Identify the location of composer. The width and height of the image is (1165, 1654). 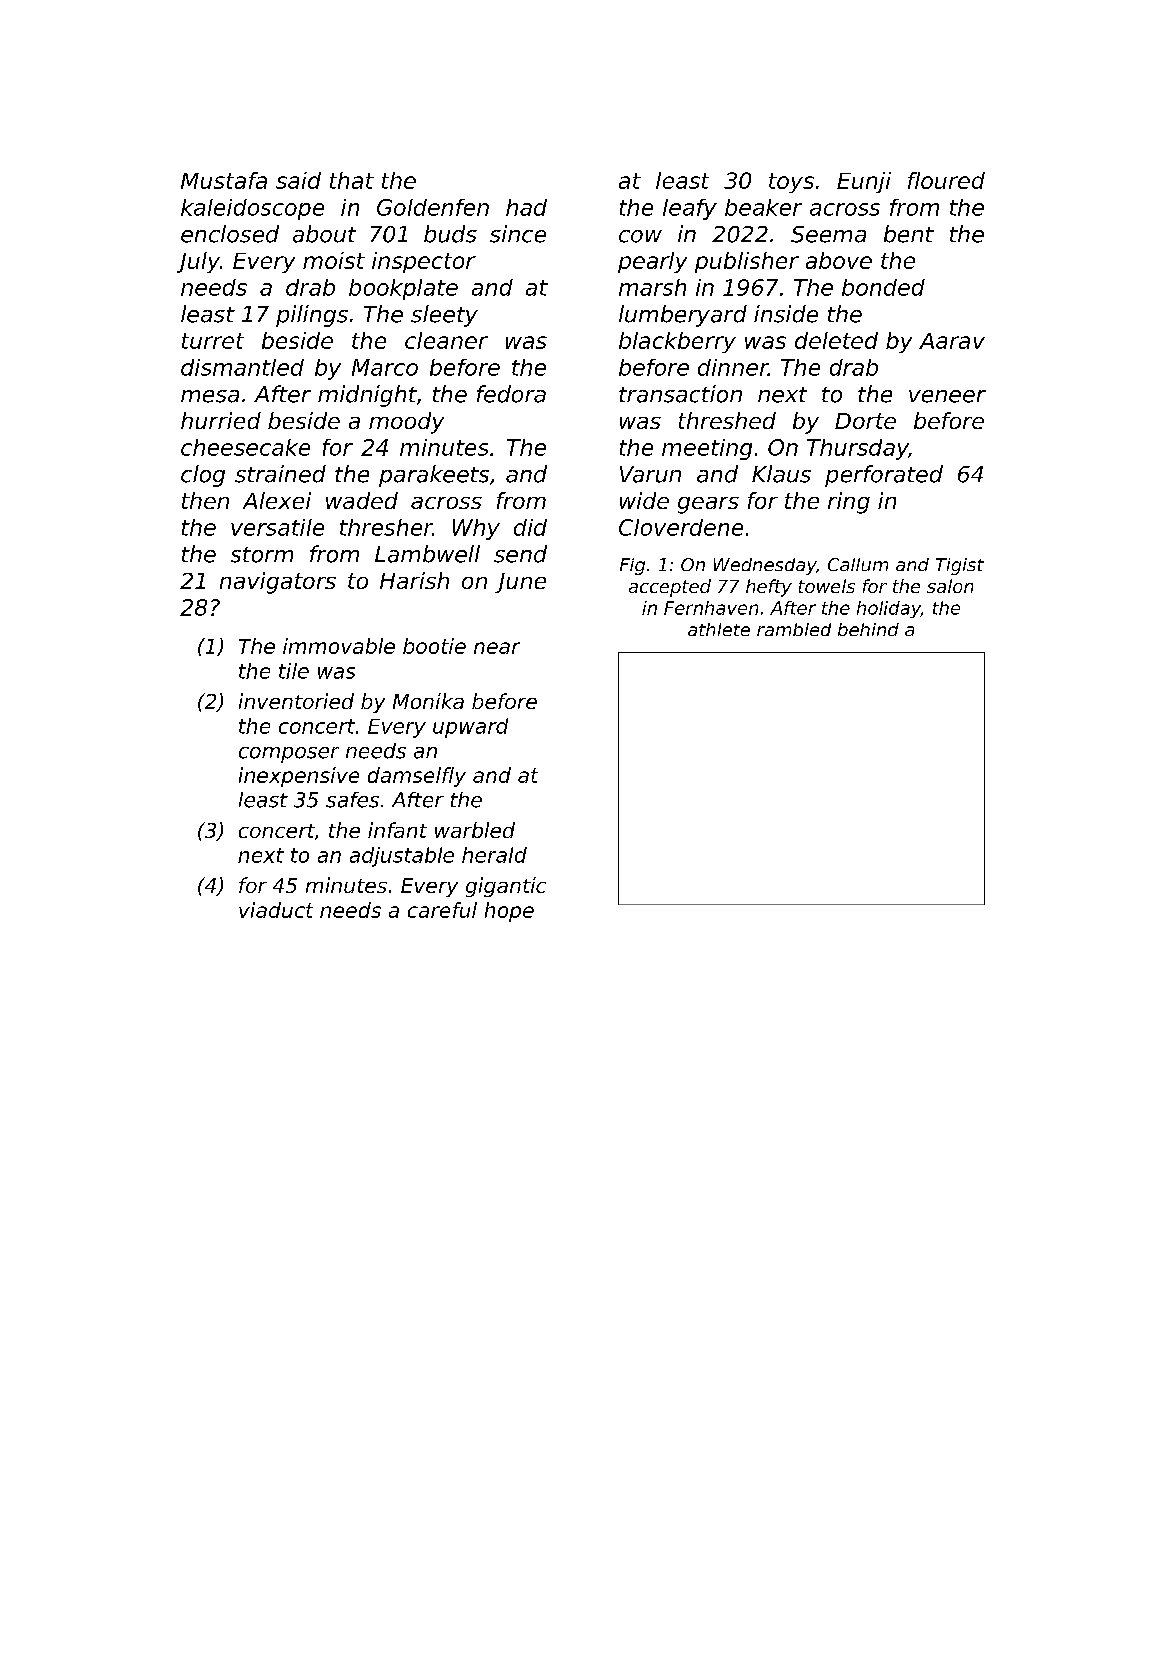
(289, 755).
